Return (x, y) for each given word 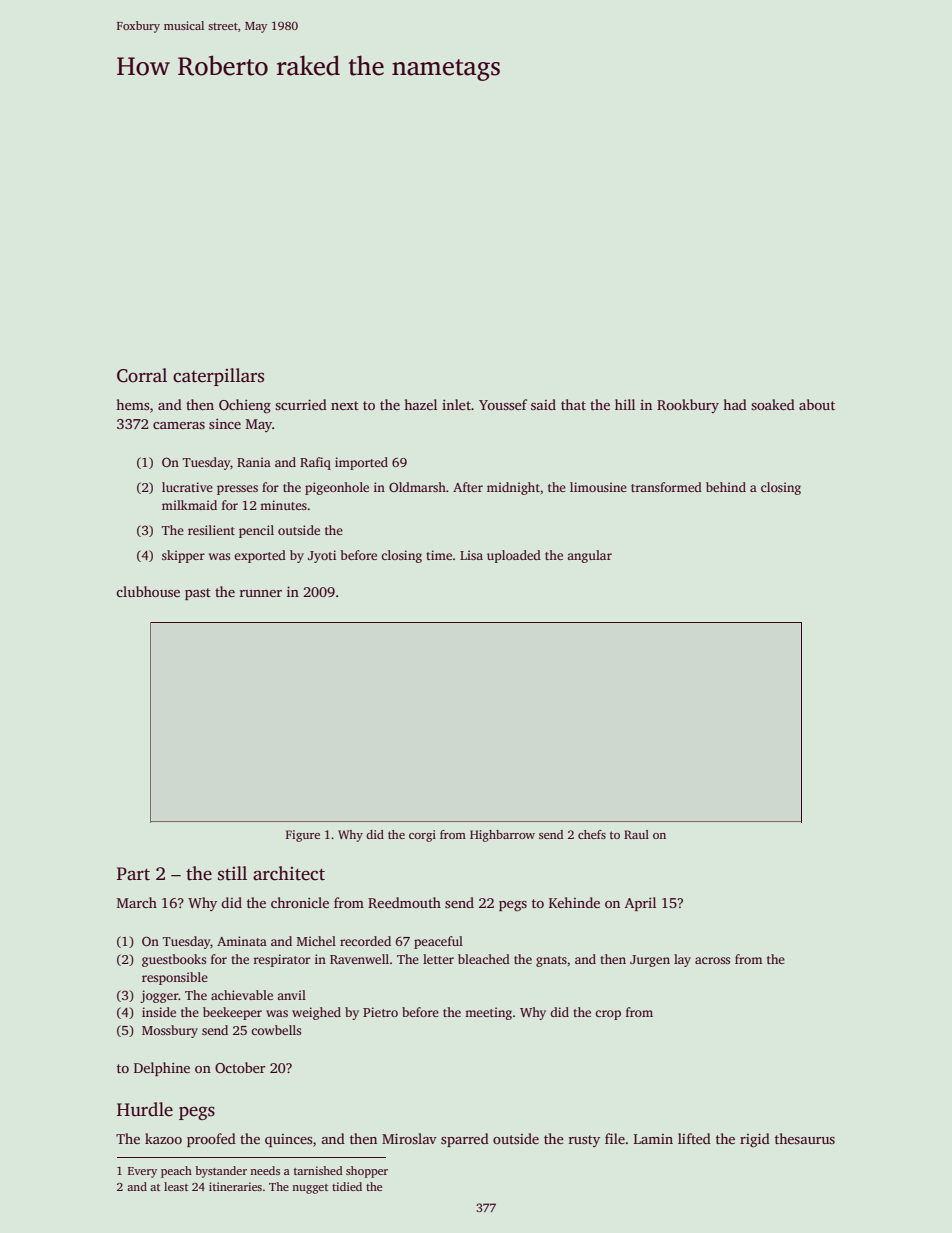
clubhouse (148, 591)
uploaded (514, 556)
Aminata (242, 941)
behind (726, 487)
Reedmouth (404, 902)
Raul (636, 834)
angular (589, 556)
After (468, 487)
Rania (254, 462)
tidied (347, 1186)
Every (142, 1172)
